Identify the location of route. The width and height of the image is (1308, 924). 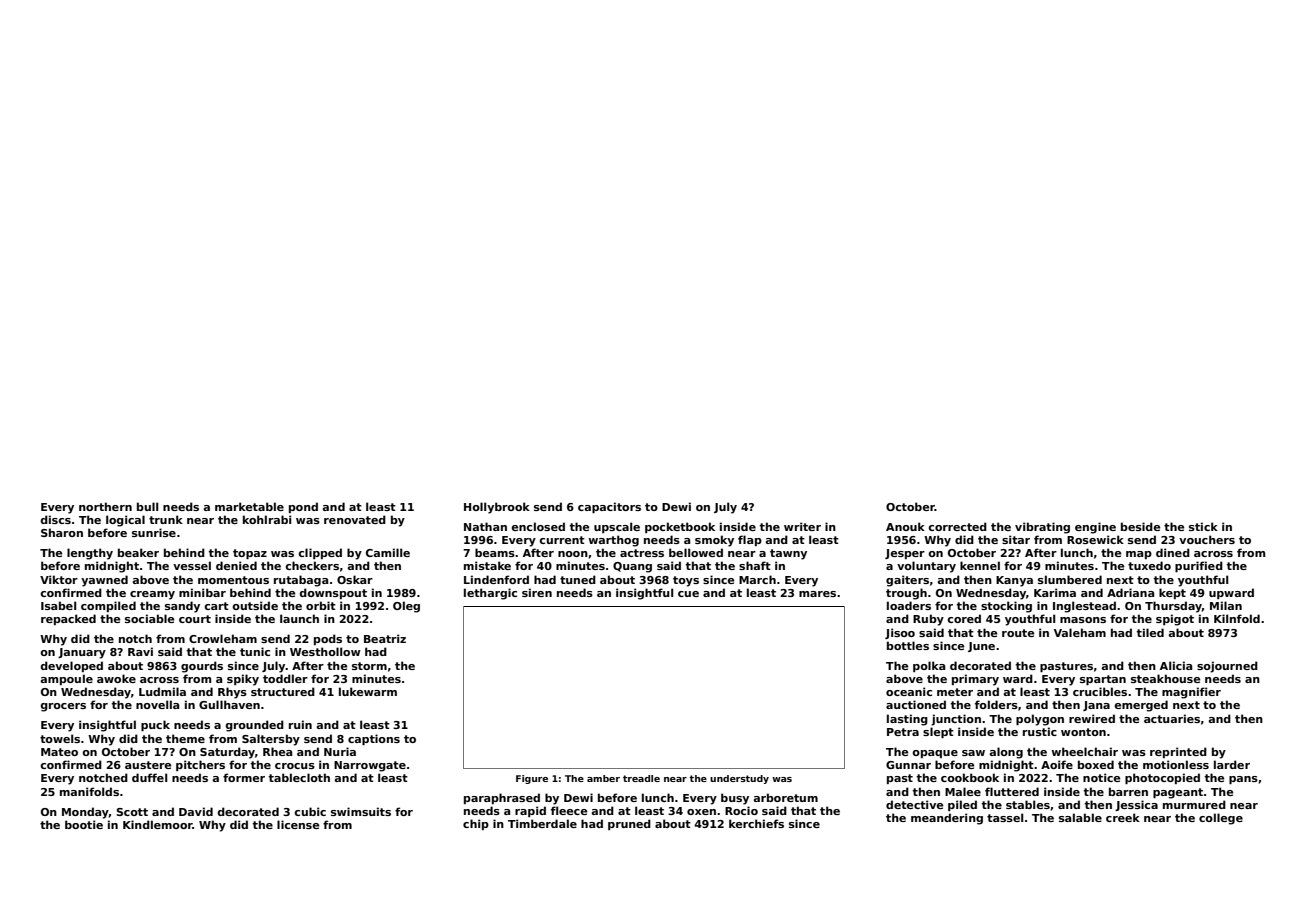
(1018, 633).
